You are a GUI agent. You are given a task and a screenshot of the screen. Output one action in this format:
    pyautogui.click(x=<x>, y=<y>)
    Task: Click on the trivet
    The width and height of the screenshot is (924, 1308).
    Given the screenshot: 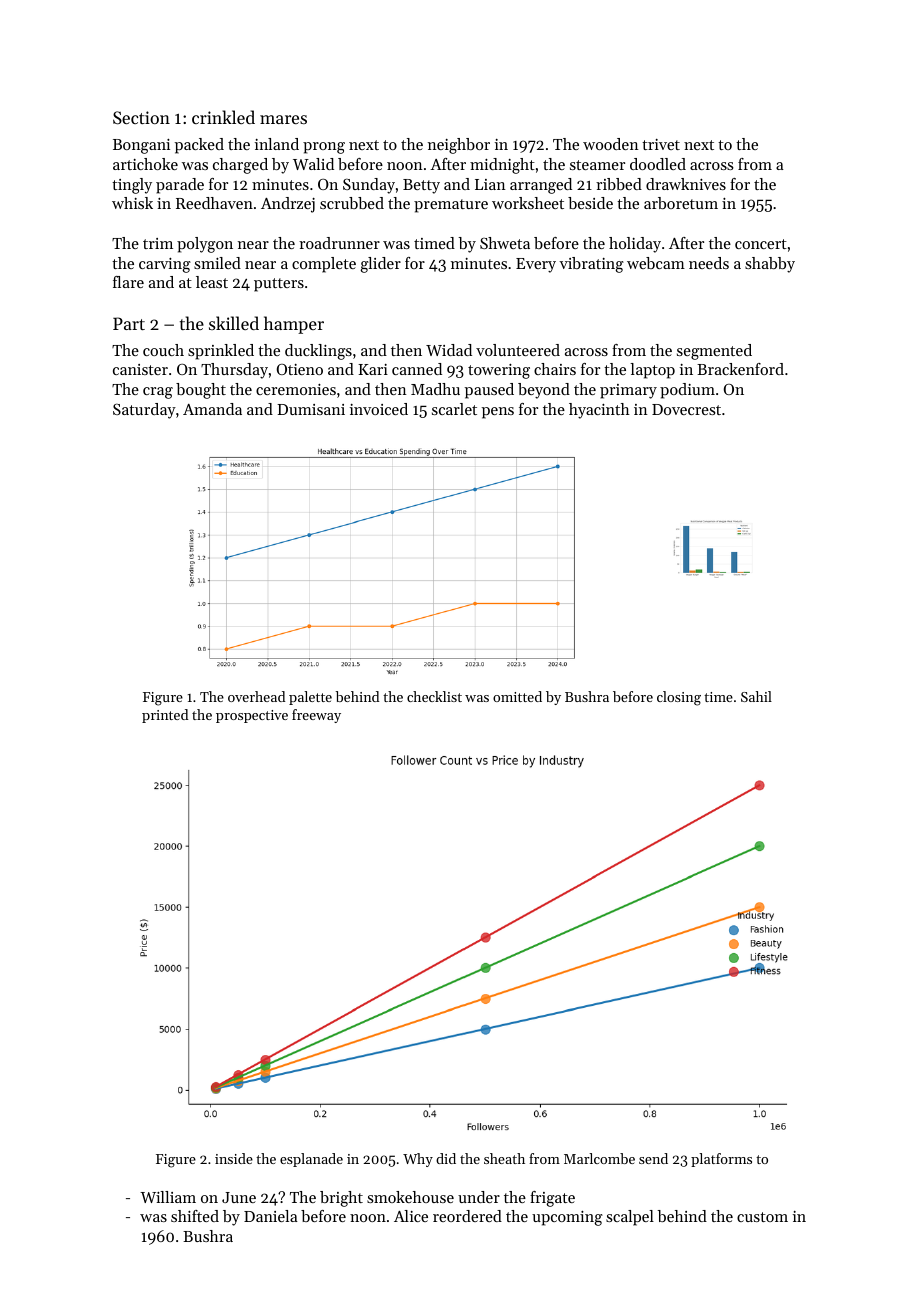 What is the action you would take?
    pyautogui.click(x=661, y=144)
